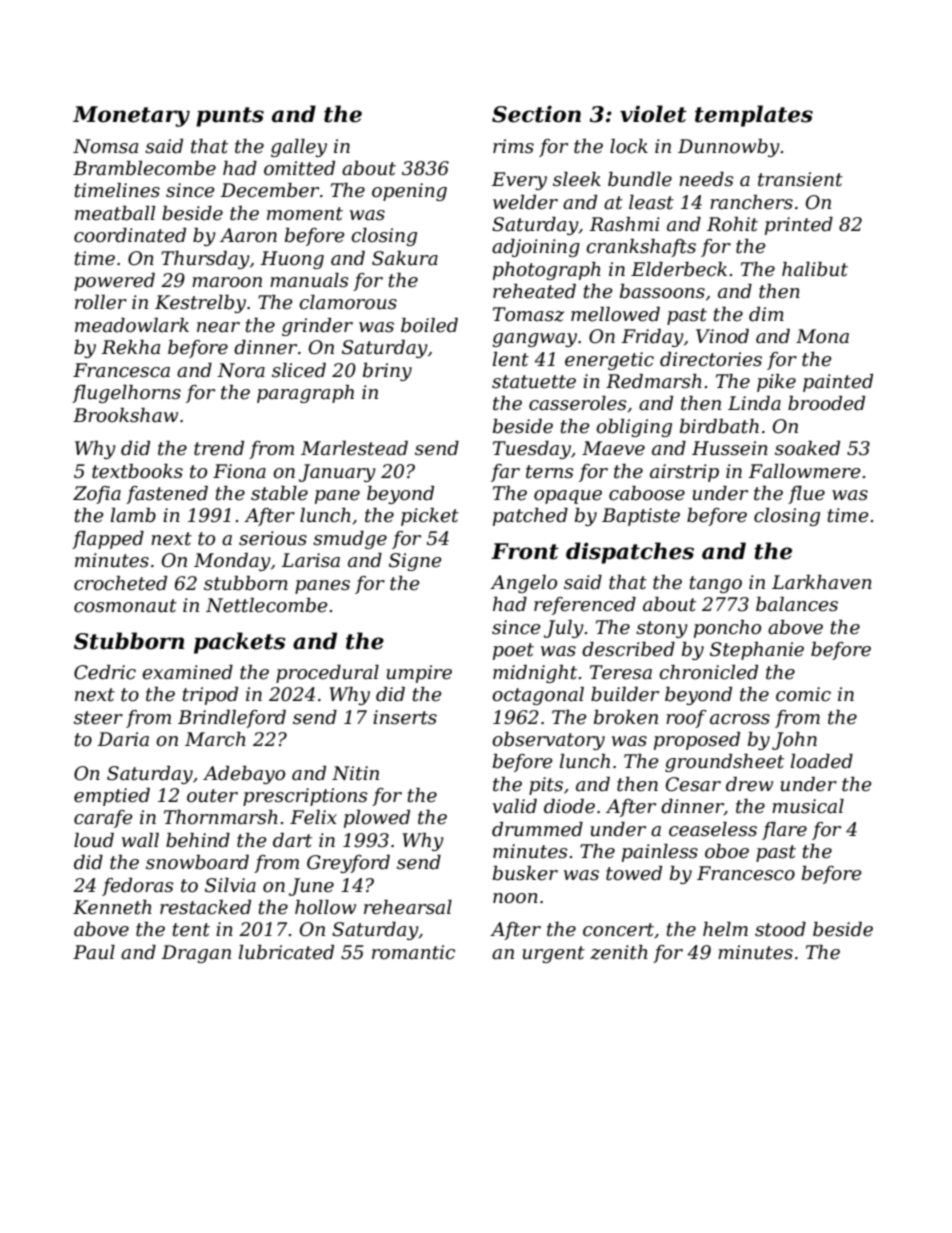 The width and height of the screenshot is (952, 1233). I want to click on Bramblecombe, so click(144, 168).
